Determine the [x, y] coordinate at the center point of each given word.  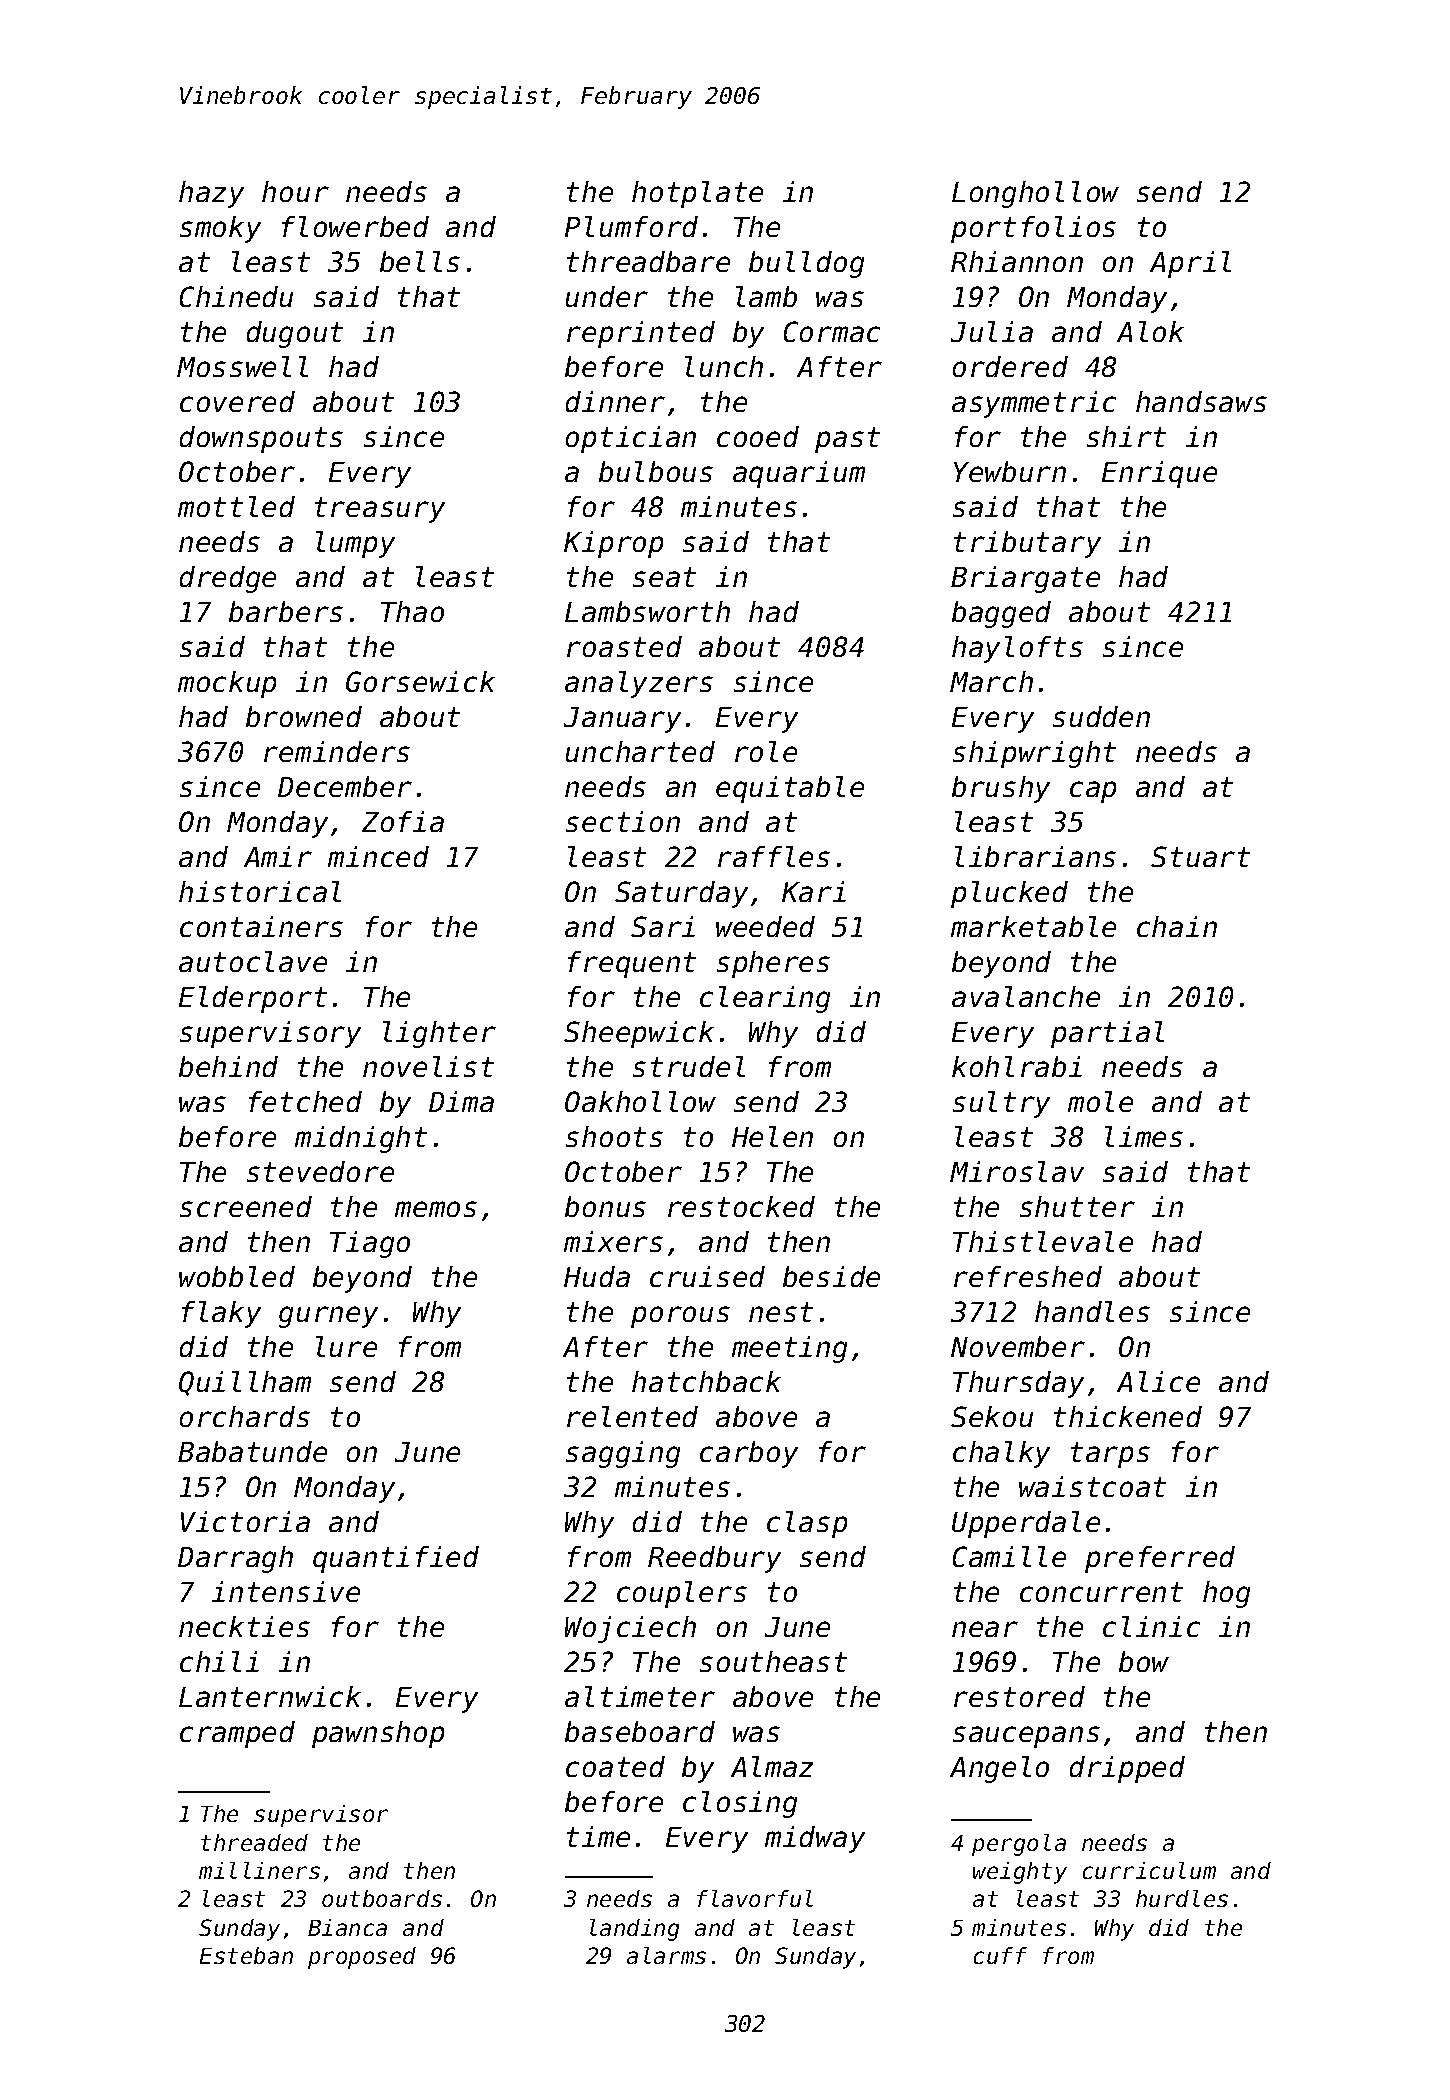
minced [378, 856]
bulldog [806, 264]
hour [295, 191]
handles [1092, 1311]
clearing [765, 999]
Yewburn [1010, 471]
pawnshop [378, 1734]
